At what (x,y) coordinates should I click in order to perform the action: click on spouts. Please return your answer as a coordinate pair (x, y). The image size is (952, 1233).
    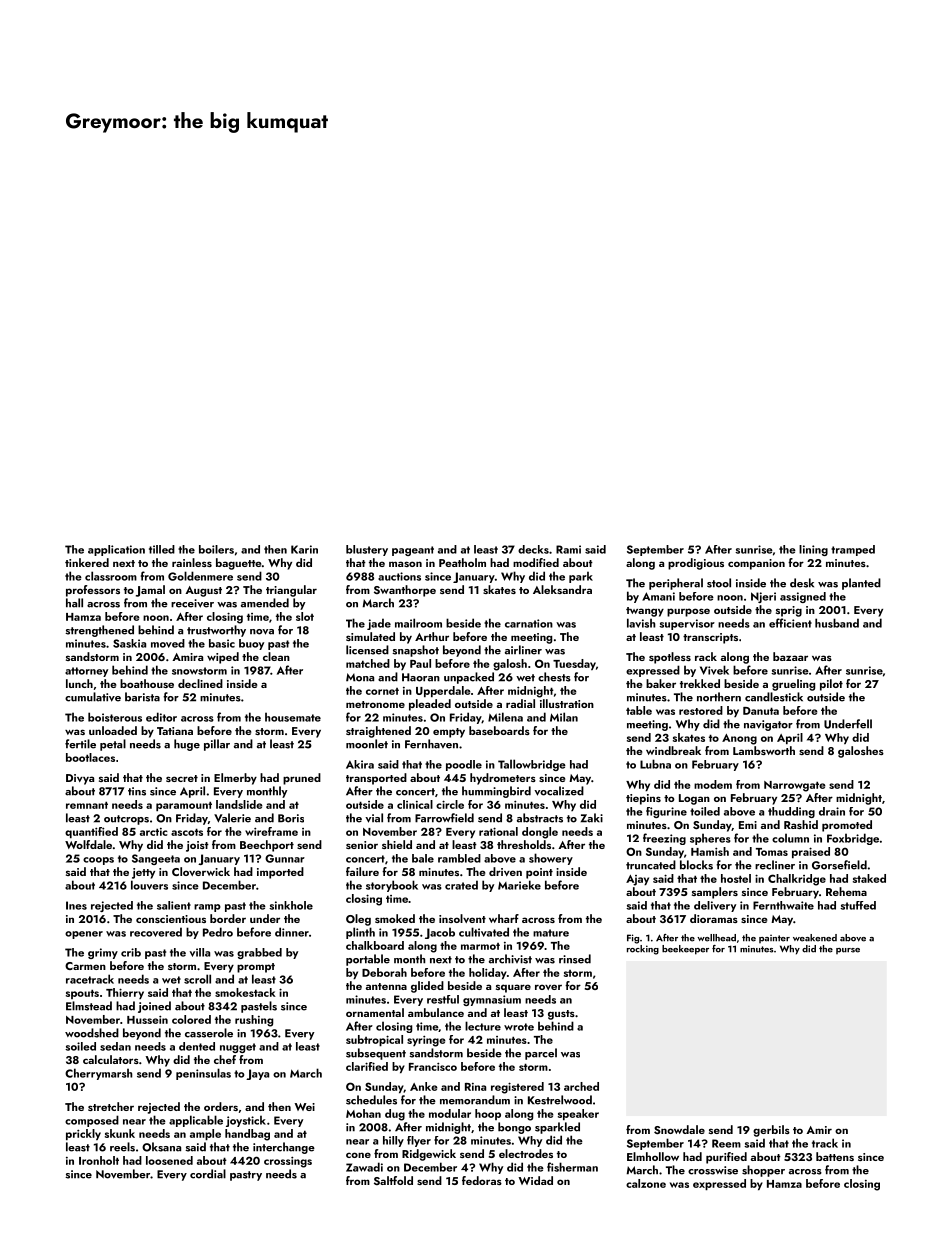
    Looking at the image, I should click on (82, 994).
